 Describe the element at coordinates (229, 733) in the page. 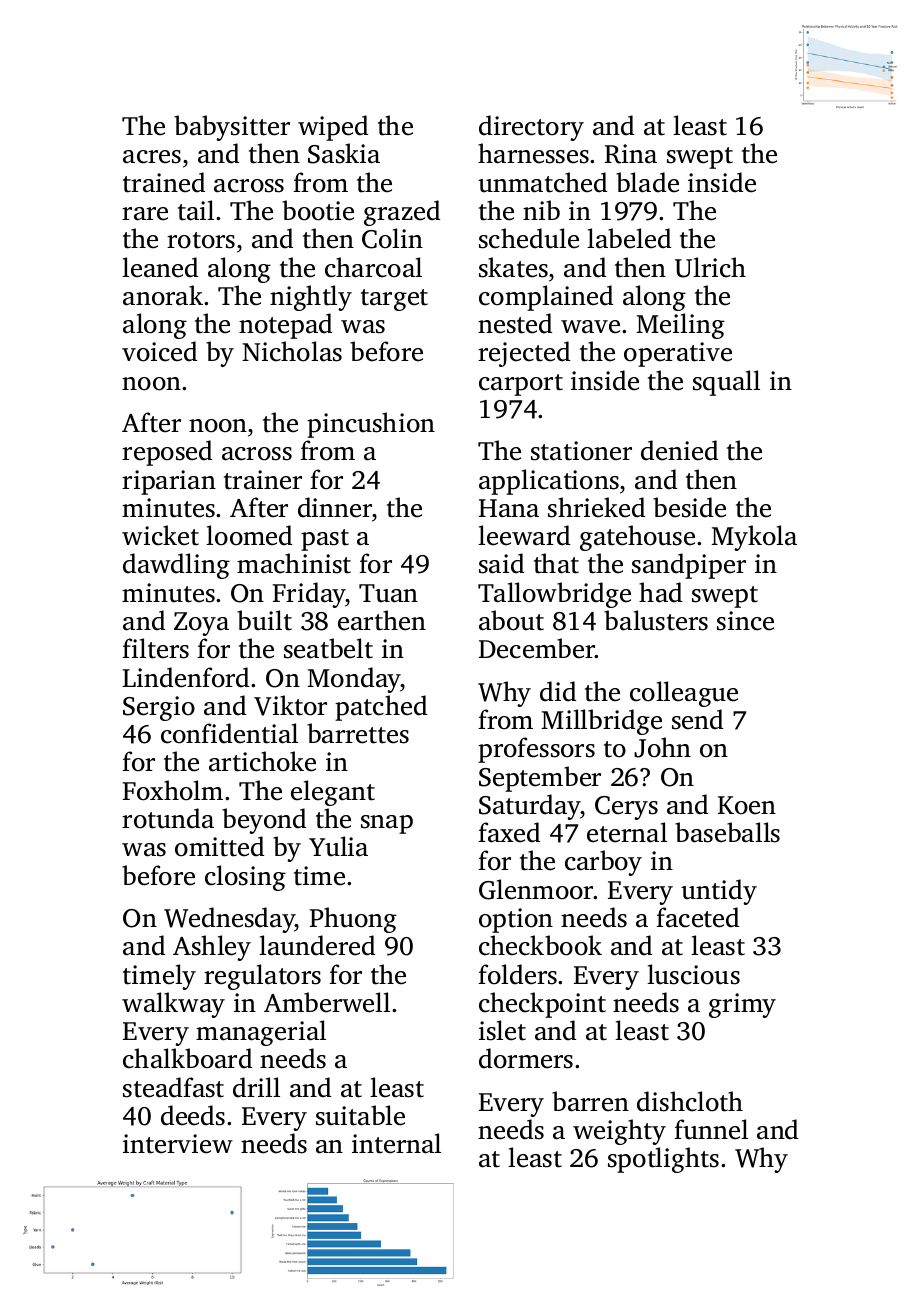

I see `confidential` at that location.
